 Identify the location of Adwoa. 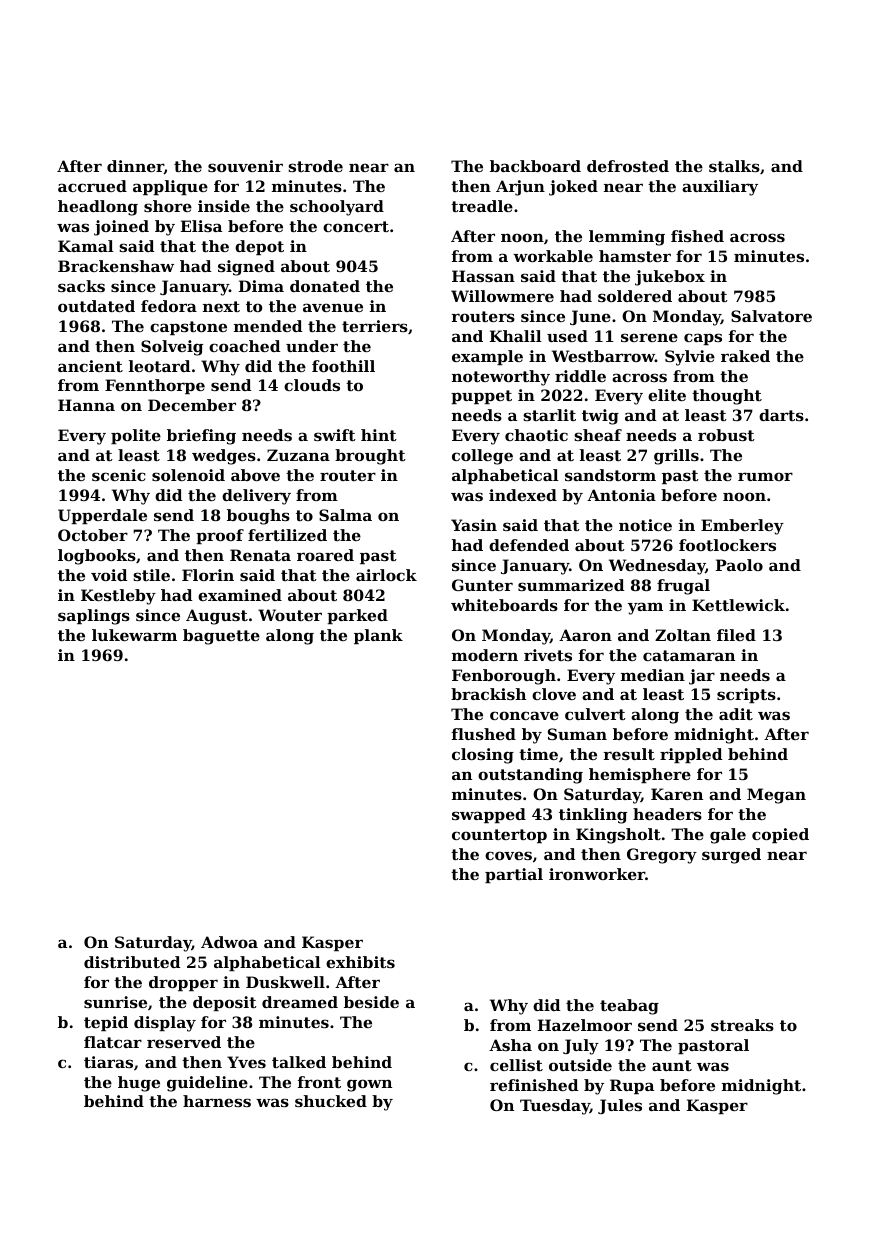
(229, 942).
